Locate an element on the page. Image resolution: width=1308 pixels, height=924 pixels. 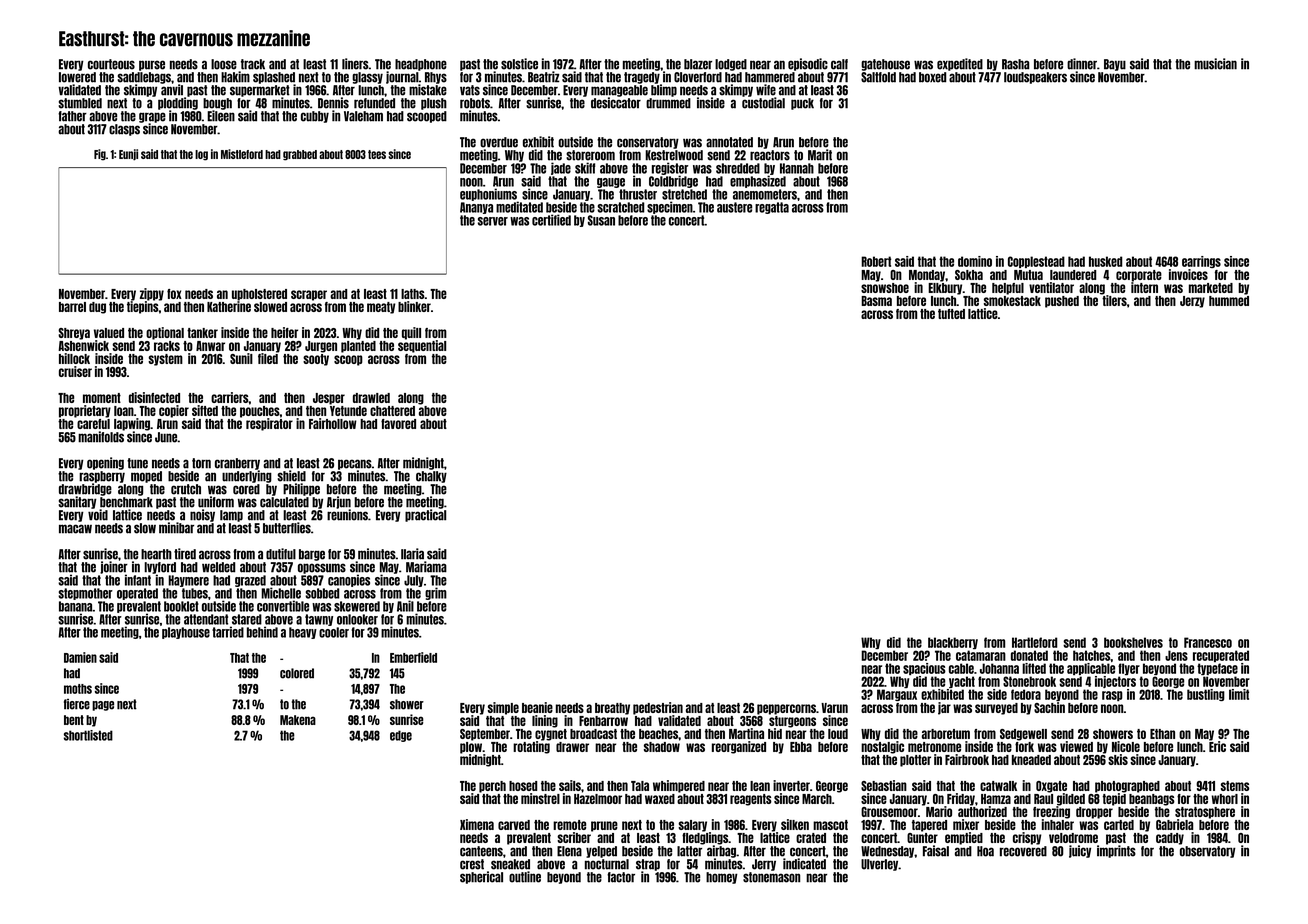
cooler is located at coordinates (334, 632).
